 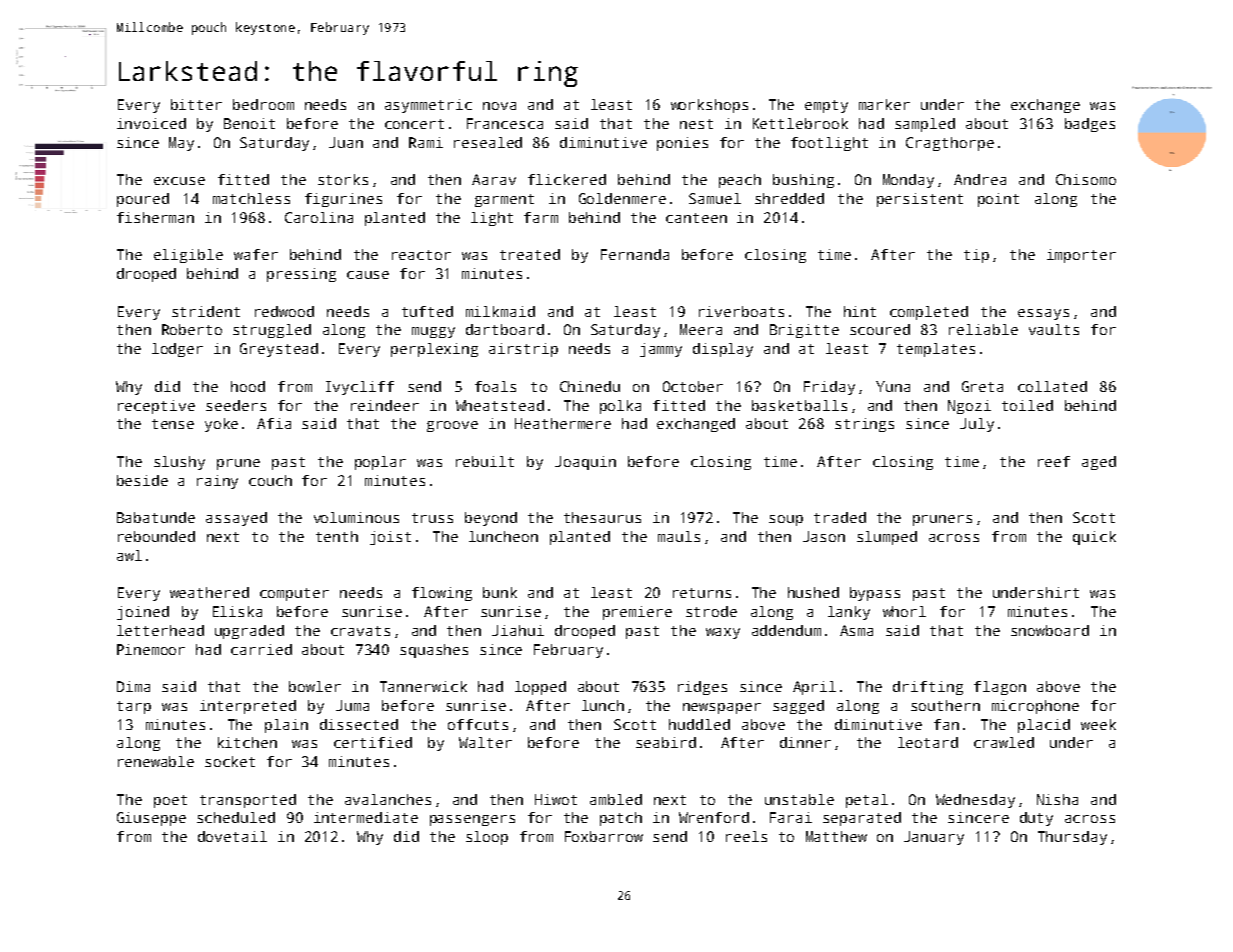 What do you see at coordinates (799, 405) in the screenshot?
I see `basketballs` at bounding box center [799, 405].
